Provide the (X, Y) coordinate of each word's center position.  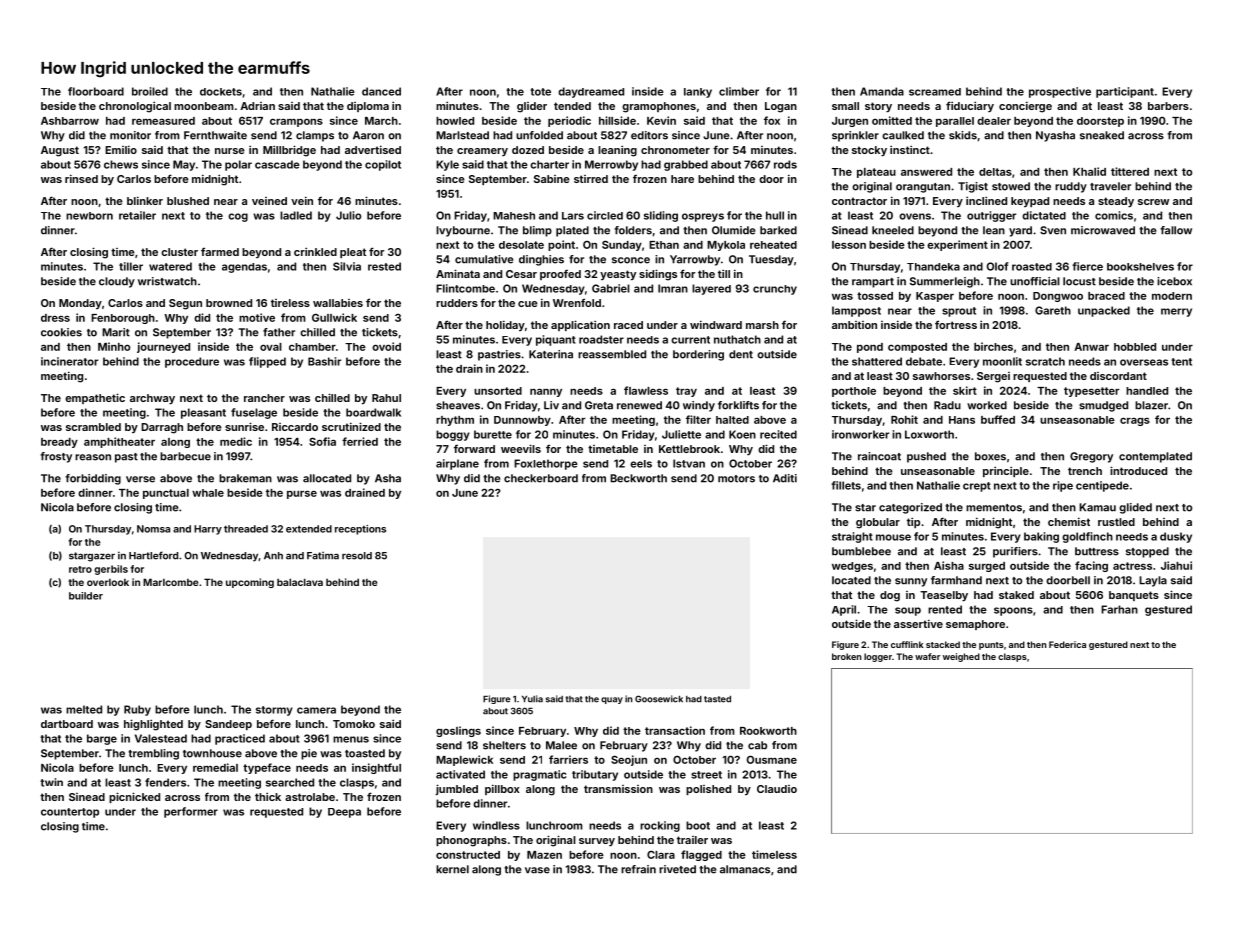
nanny (546, 392)
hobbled (1135, 347)
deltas (995, 172)
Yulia (532, 699)
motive (257, 317)
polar (238, 165)
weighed (961, 657)
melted (84, 709)
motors (736, 479)
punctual (166, 494)
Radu (947, 405)
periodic (569, 121)
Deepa (344, 813)
